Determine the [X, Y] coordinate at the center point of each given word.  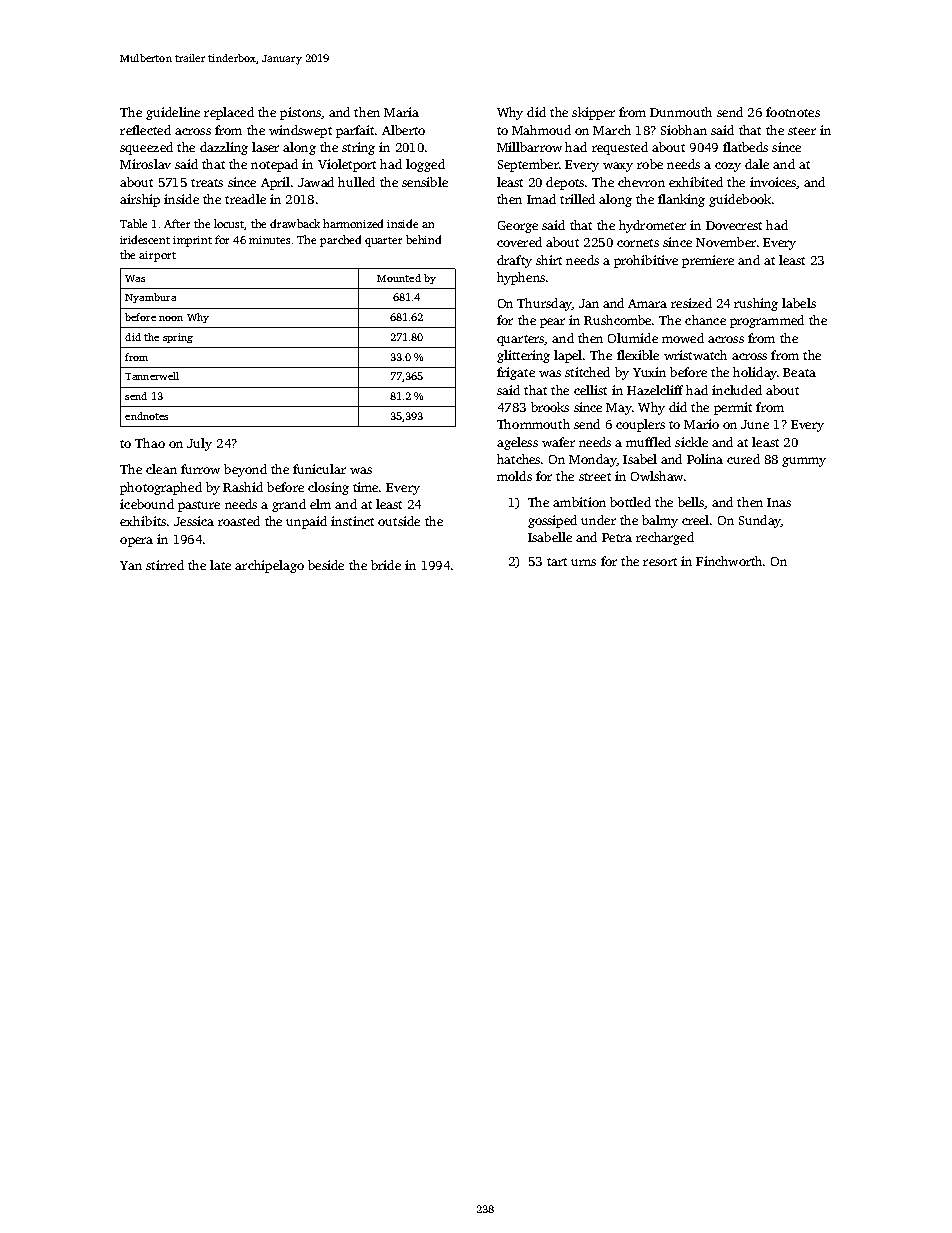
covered [519, 242]
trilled [577, 199]
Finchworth [729, 561]
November [726, 242]
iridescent [145, 239]
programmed [767, 321]
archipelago [269, 566]
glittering [523, 356]
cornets [638, 243]
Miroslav [145, 164]
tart [557, 562]
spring [178, 338]
